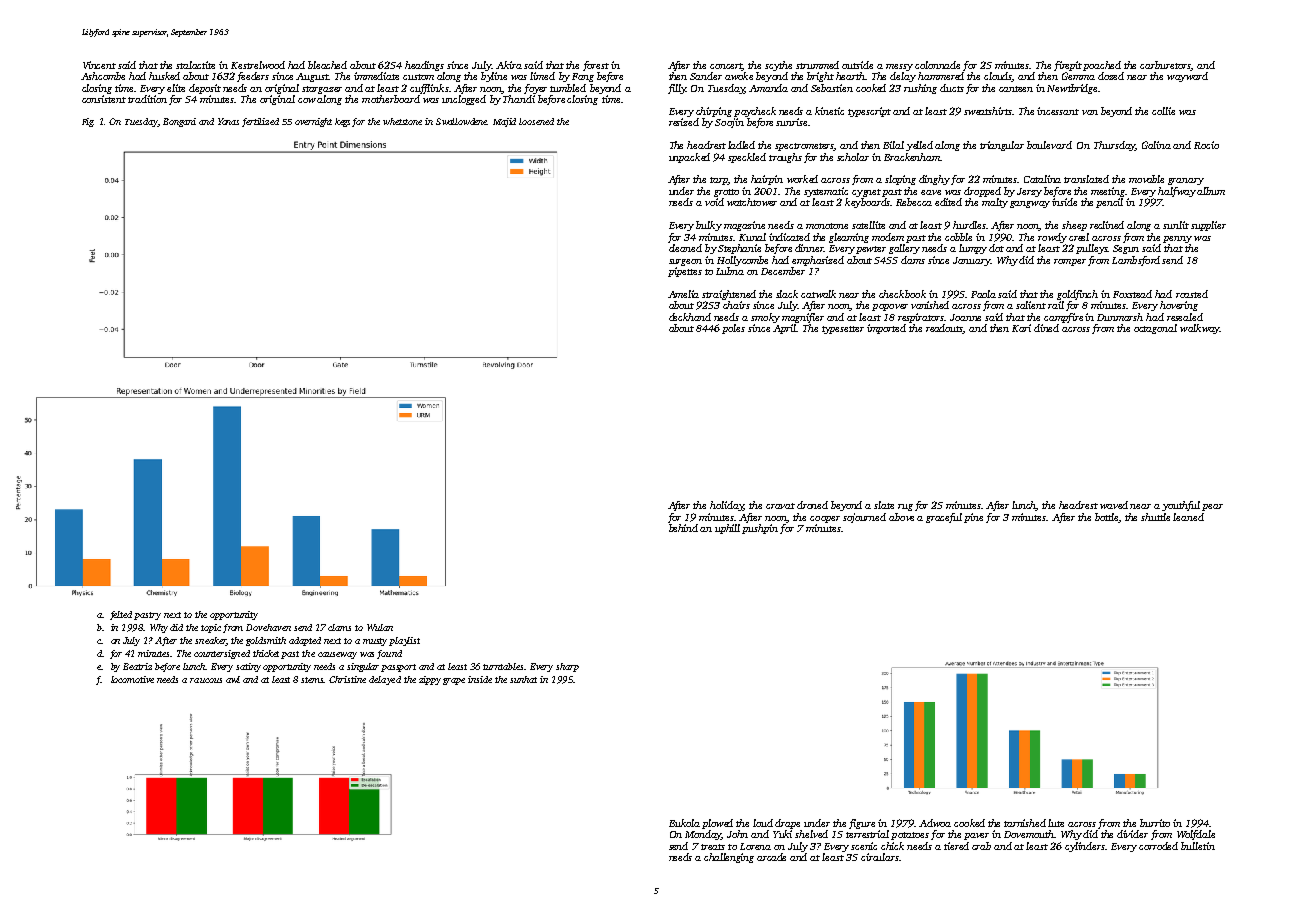  Describe the element at coordinates (690, 317) in the screenshot. I see `deckhand` at that location.
